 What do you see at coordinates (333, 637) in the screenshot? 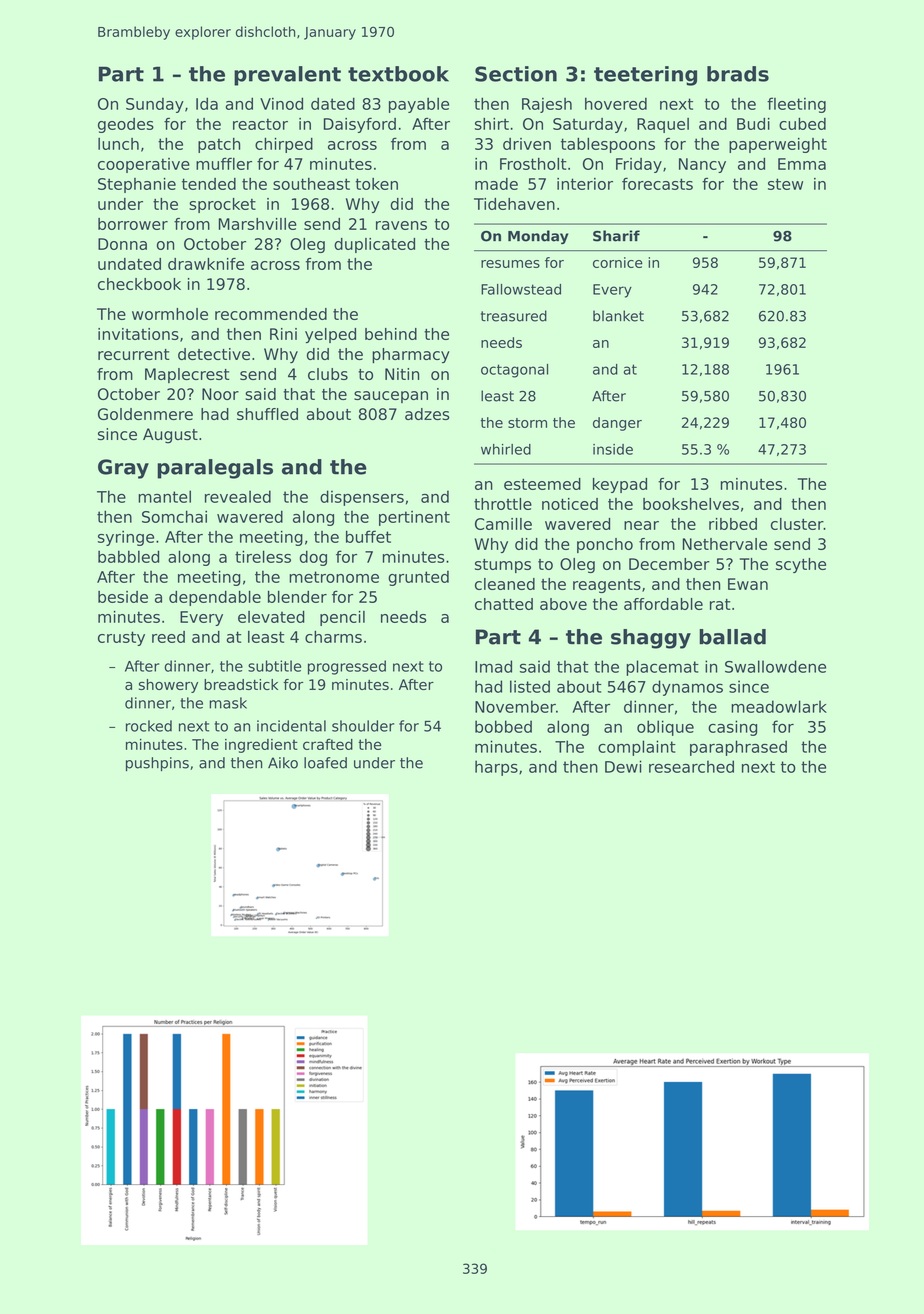
I see `charms` at bounding box center [333, 637].
